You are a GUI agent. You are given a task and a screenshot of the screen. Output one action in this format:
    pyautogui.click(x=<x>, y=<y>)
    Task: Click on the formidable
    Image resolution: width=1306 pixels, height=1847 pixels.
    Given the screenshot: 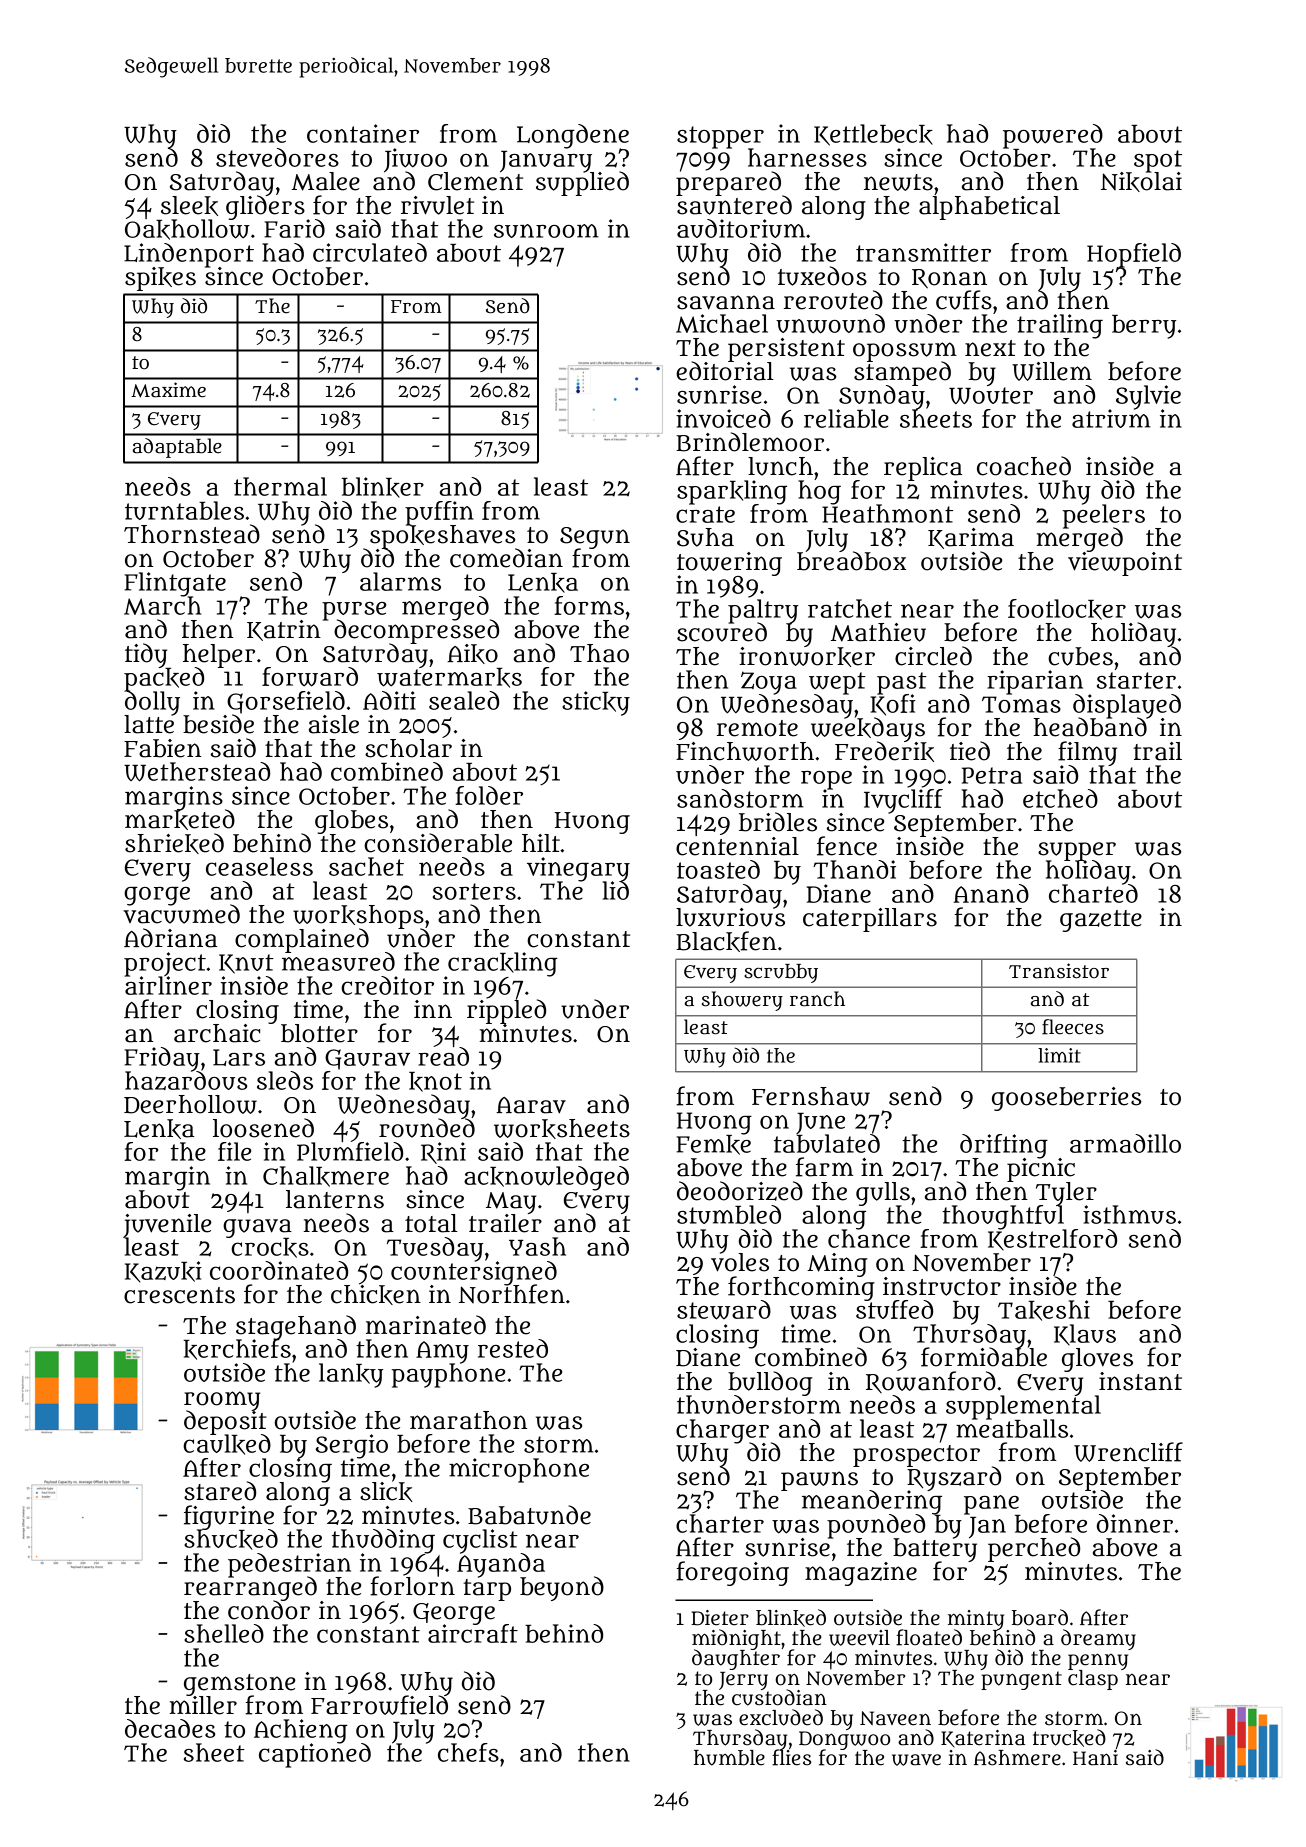 What is the action you would take?
    pyautogui.click(x=984, y=1357)
